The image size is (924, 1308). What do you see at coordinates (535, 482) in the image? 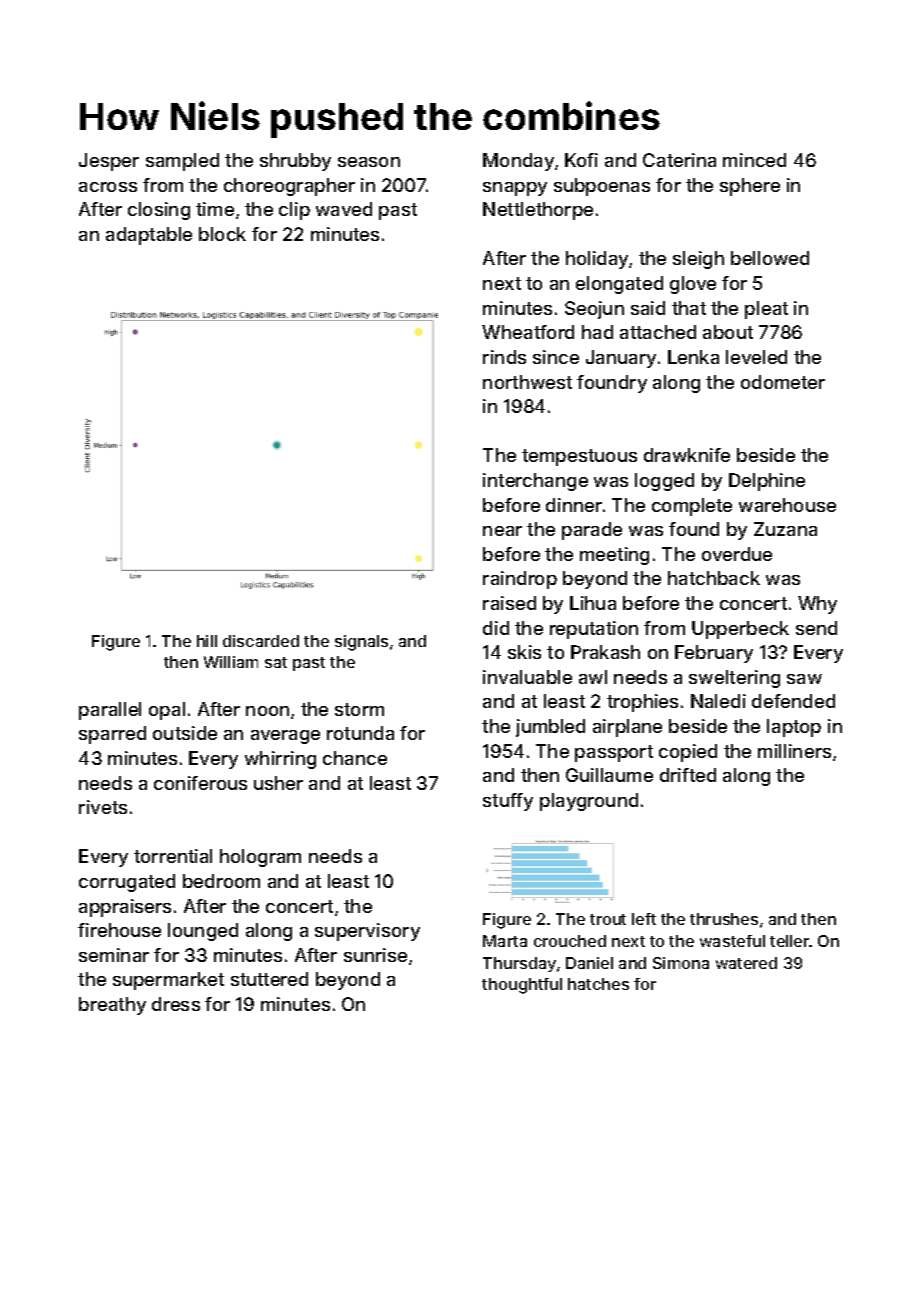
I see `interchange` at bounding box center [535, 482].
